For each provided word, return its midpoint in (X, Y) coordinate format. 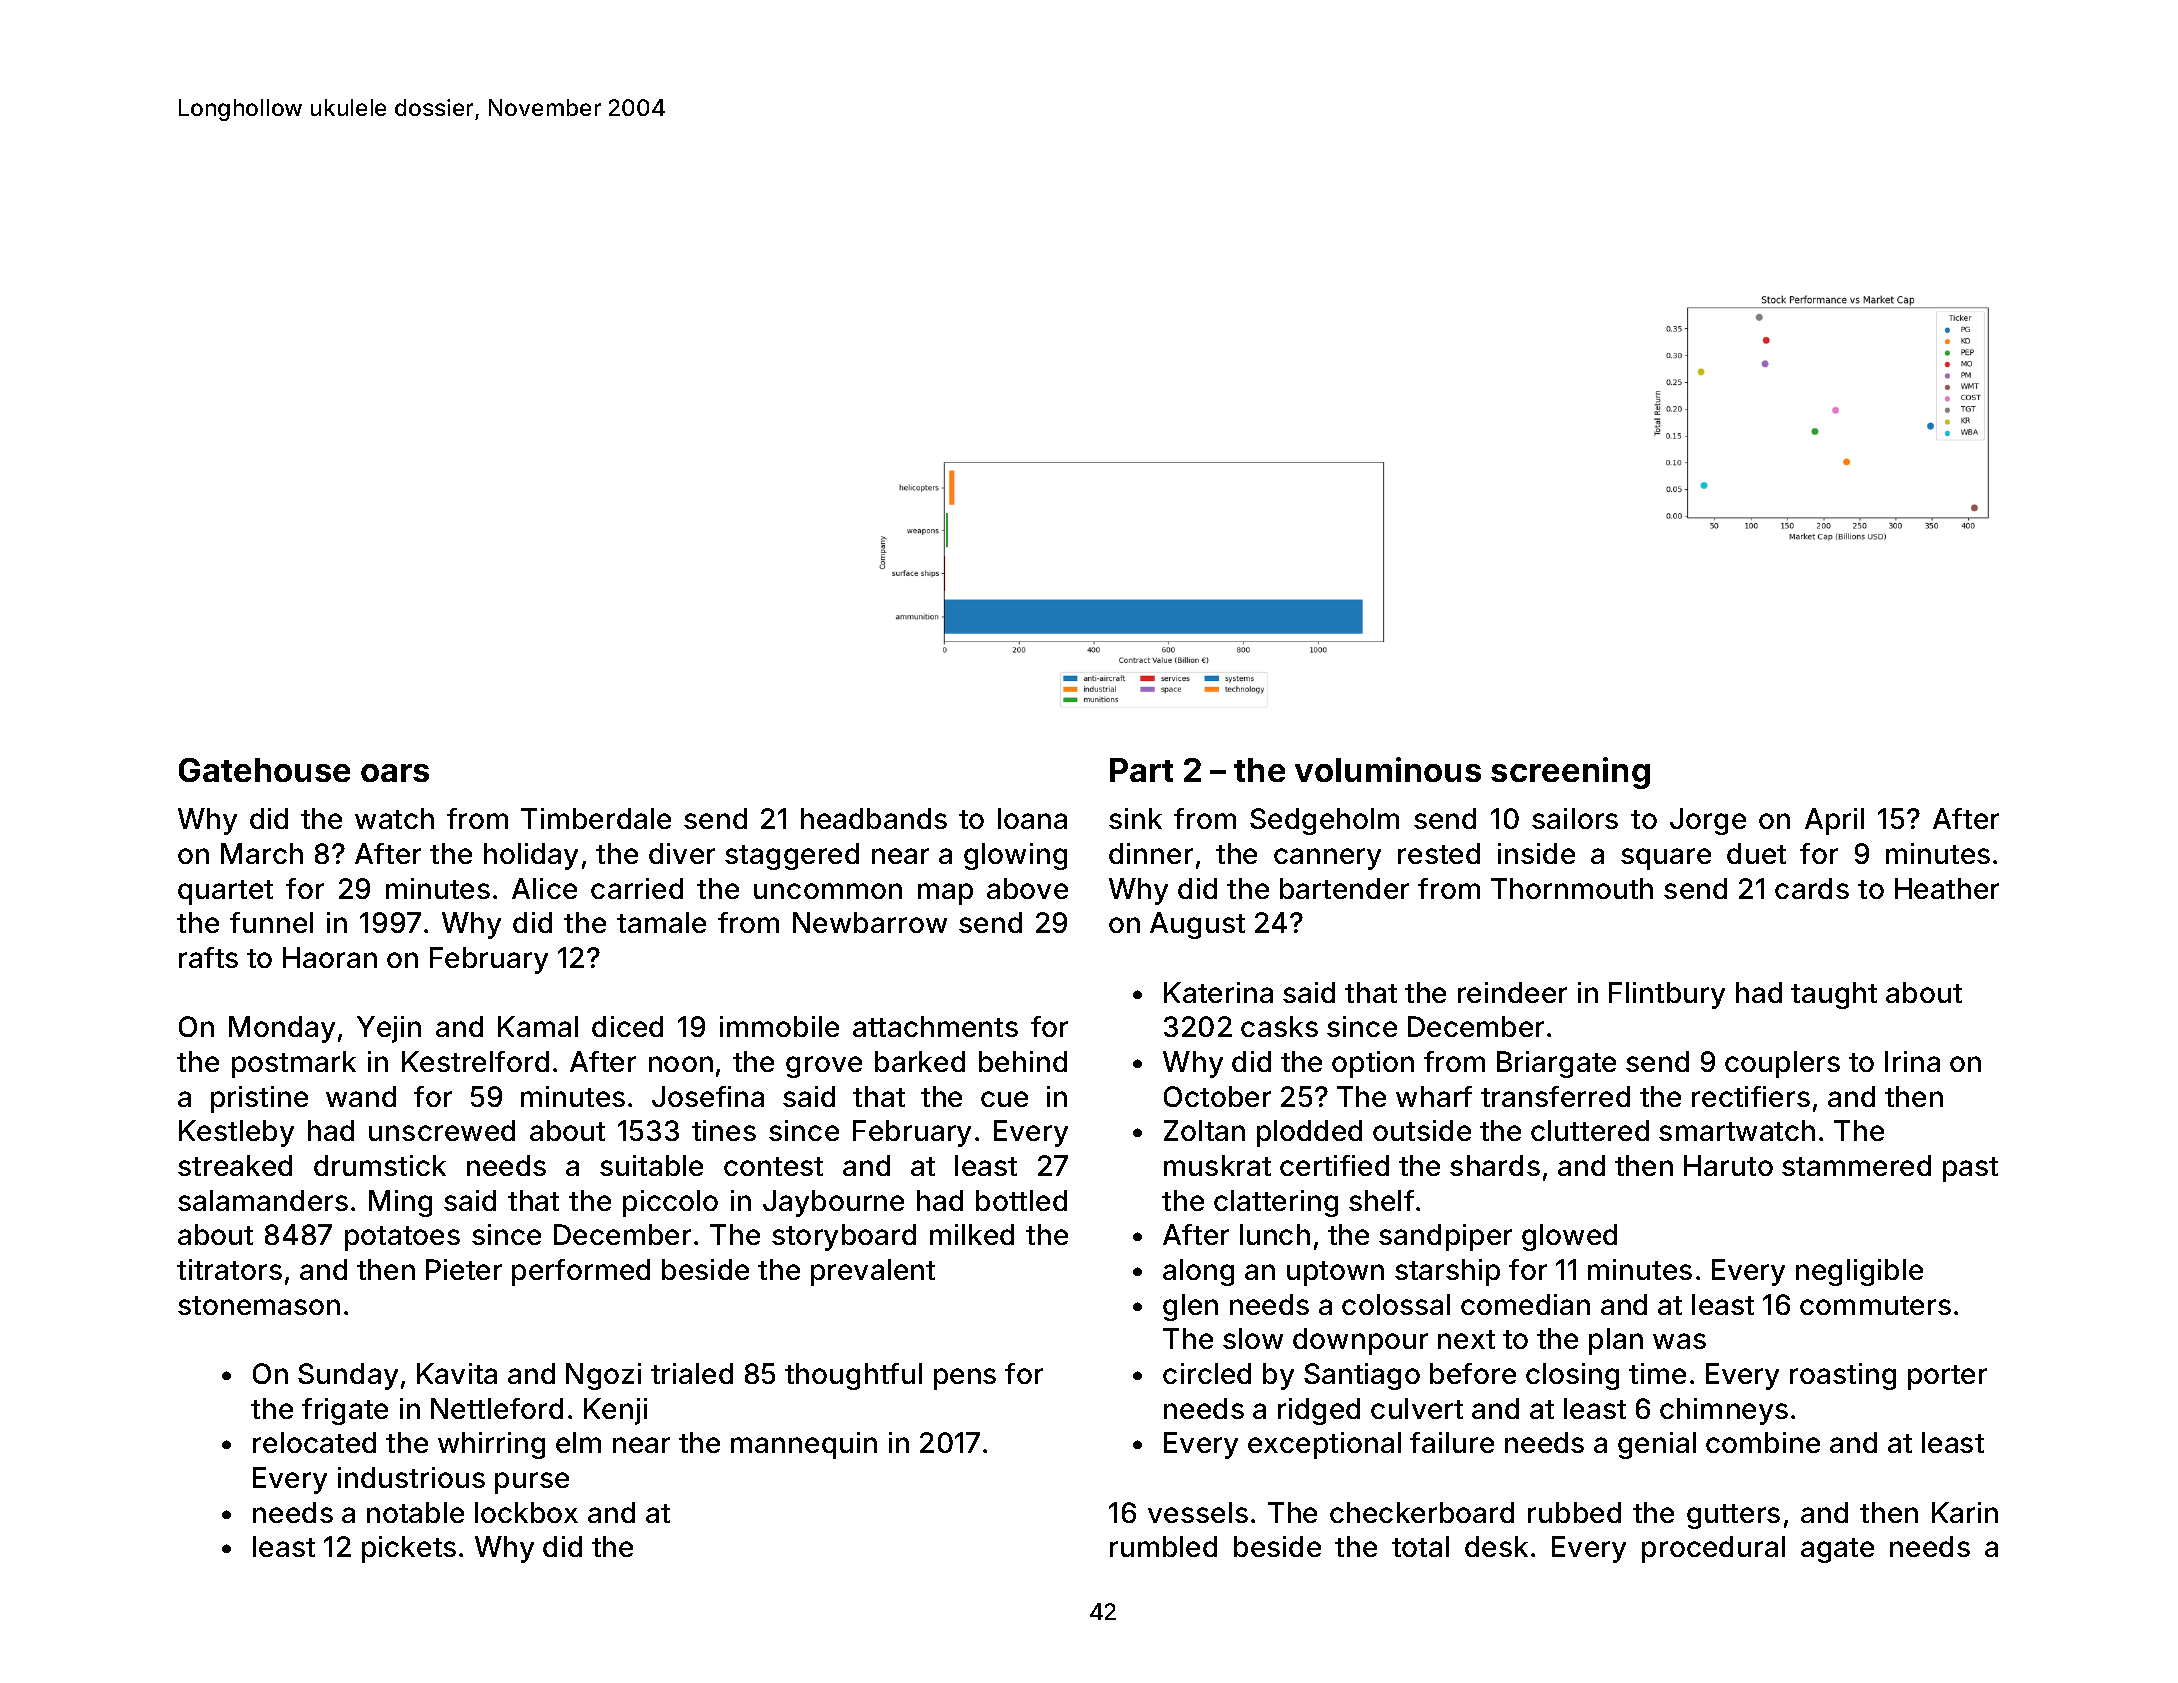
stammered (1856, 1165)
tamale (661, 922)
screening (1570, 773)
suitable (651, 1165)
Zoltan (1204, 1130)
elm (578, 1442)
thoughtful (853, 1376)
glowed (1569, 1237)
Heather (1947, 888)
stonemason (259, 1305)
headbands (874, 818)
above (1027, 888)
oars (395, 773)
